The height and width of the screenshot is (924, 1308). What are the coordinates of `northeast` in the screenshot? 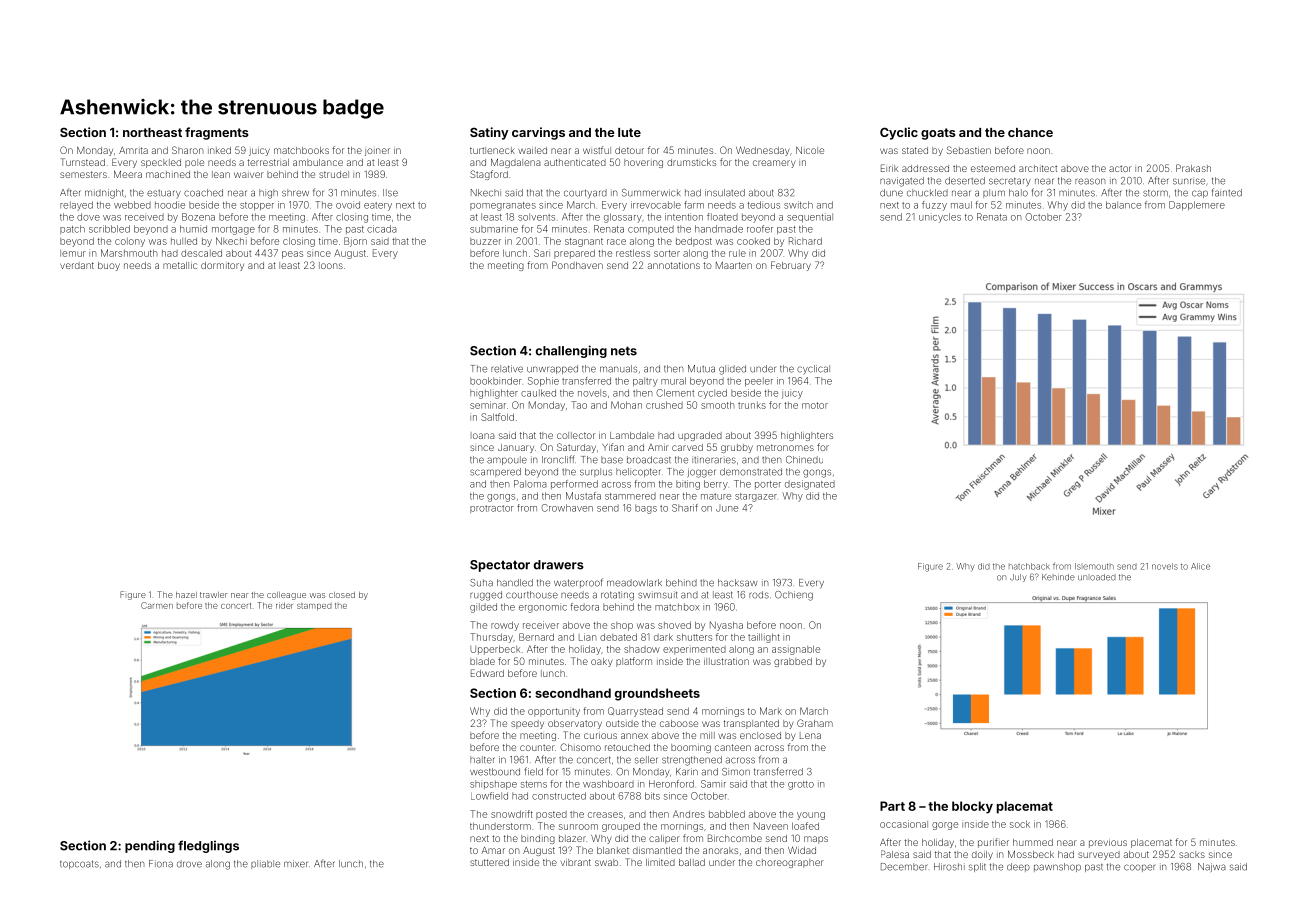 It's located at (152, 132).
